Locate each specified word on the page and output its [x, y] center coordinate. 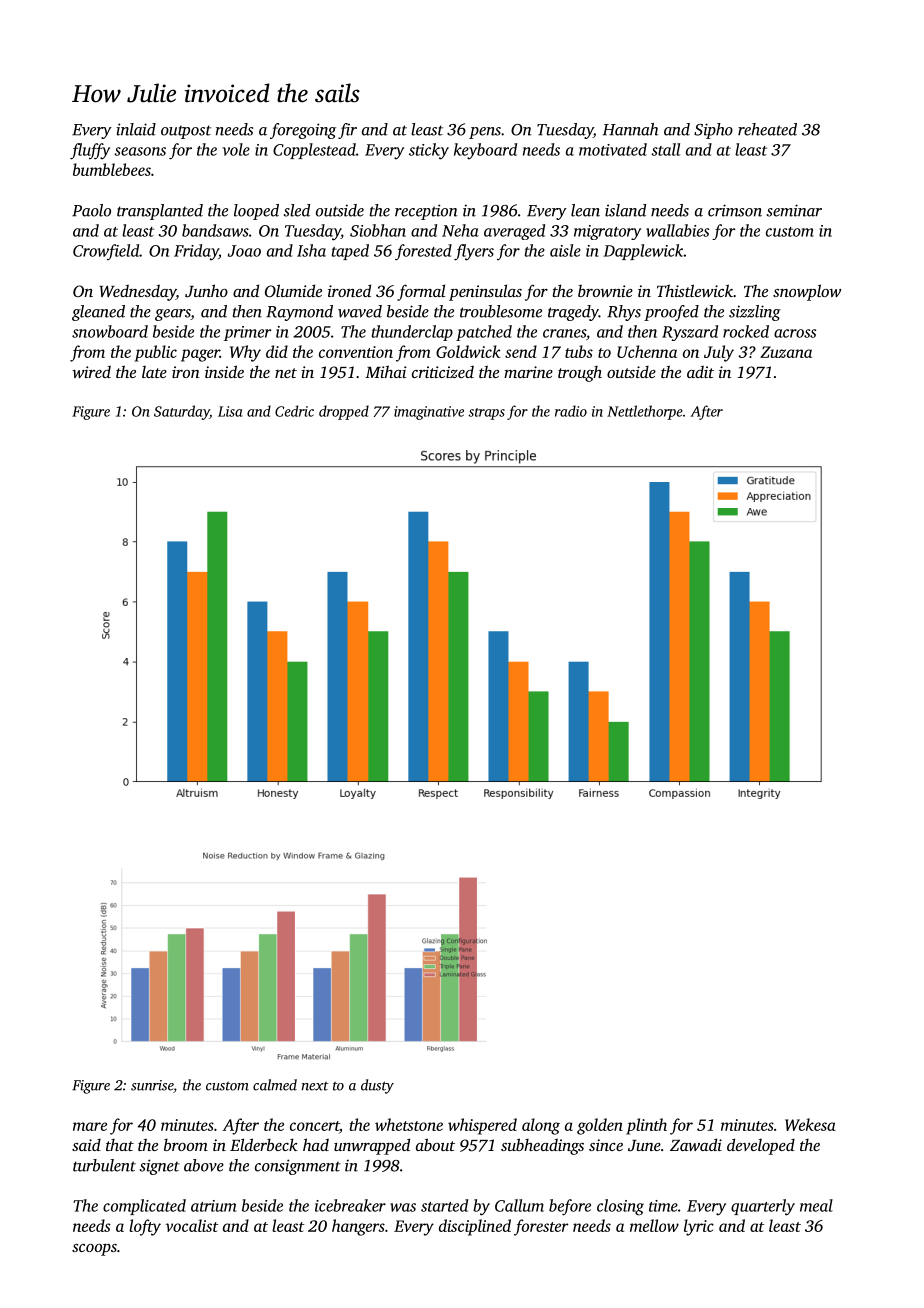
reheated [767, 129]
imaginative [429, 413]
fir [347, 131]
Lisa [230, 411]
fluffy [90, 151]
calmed [275, 1085]
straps [486, 414]
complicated [144, 1207]
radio [571, 411]
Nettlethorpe [645, 412]
